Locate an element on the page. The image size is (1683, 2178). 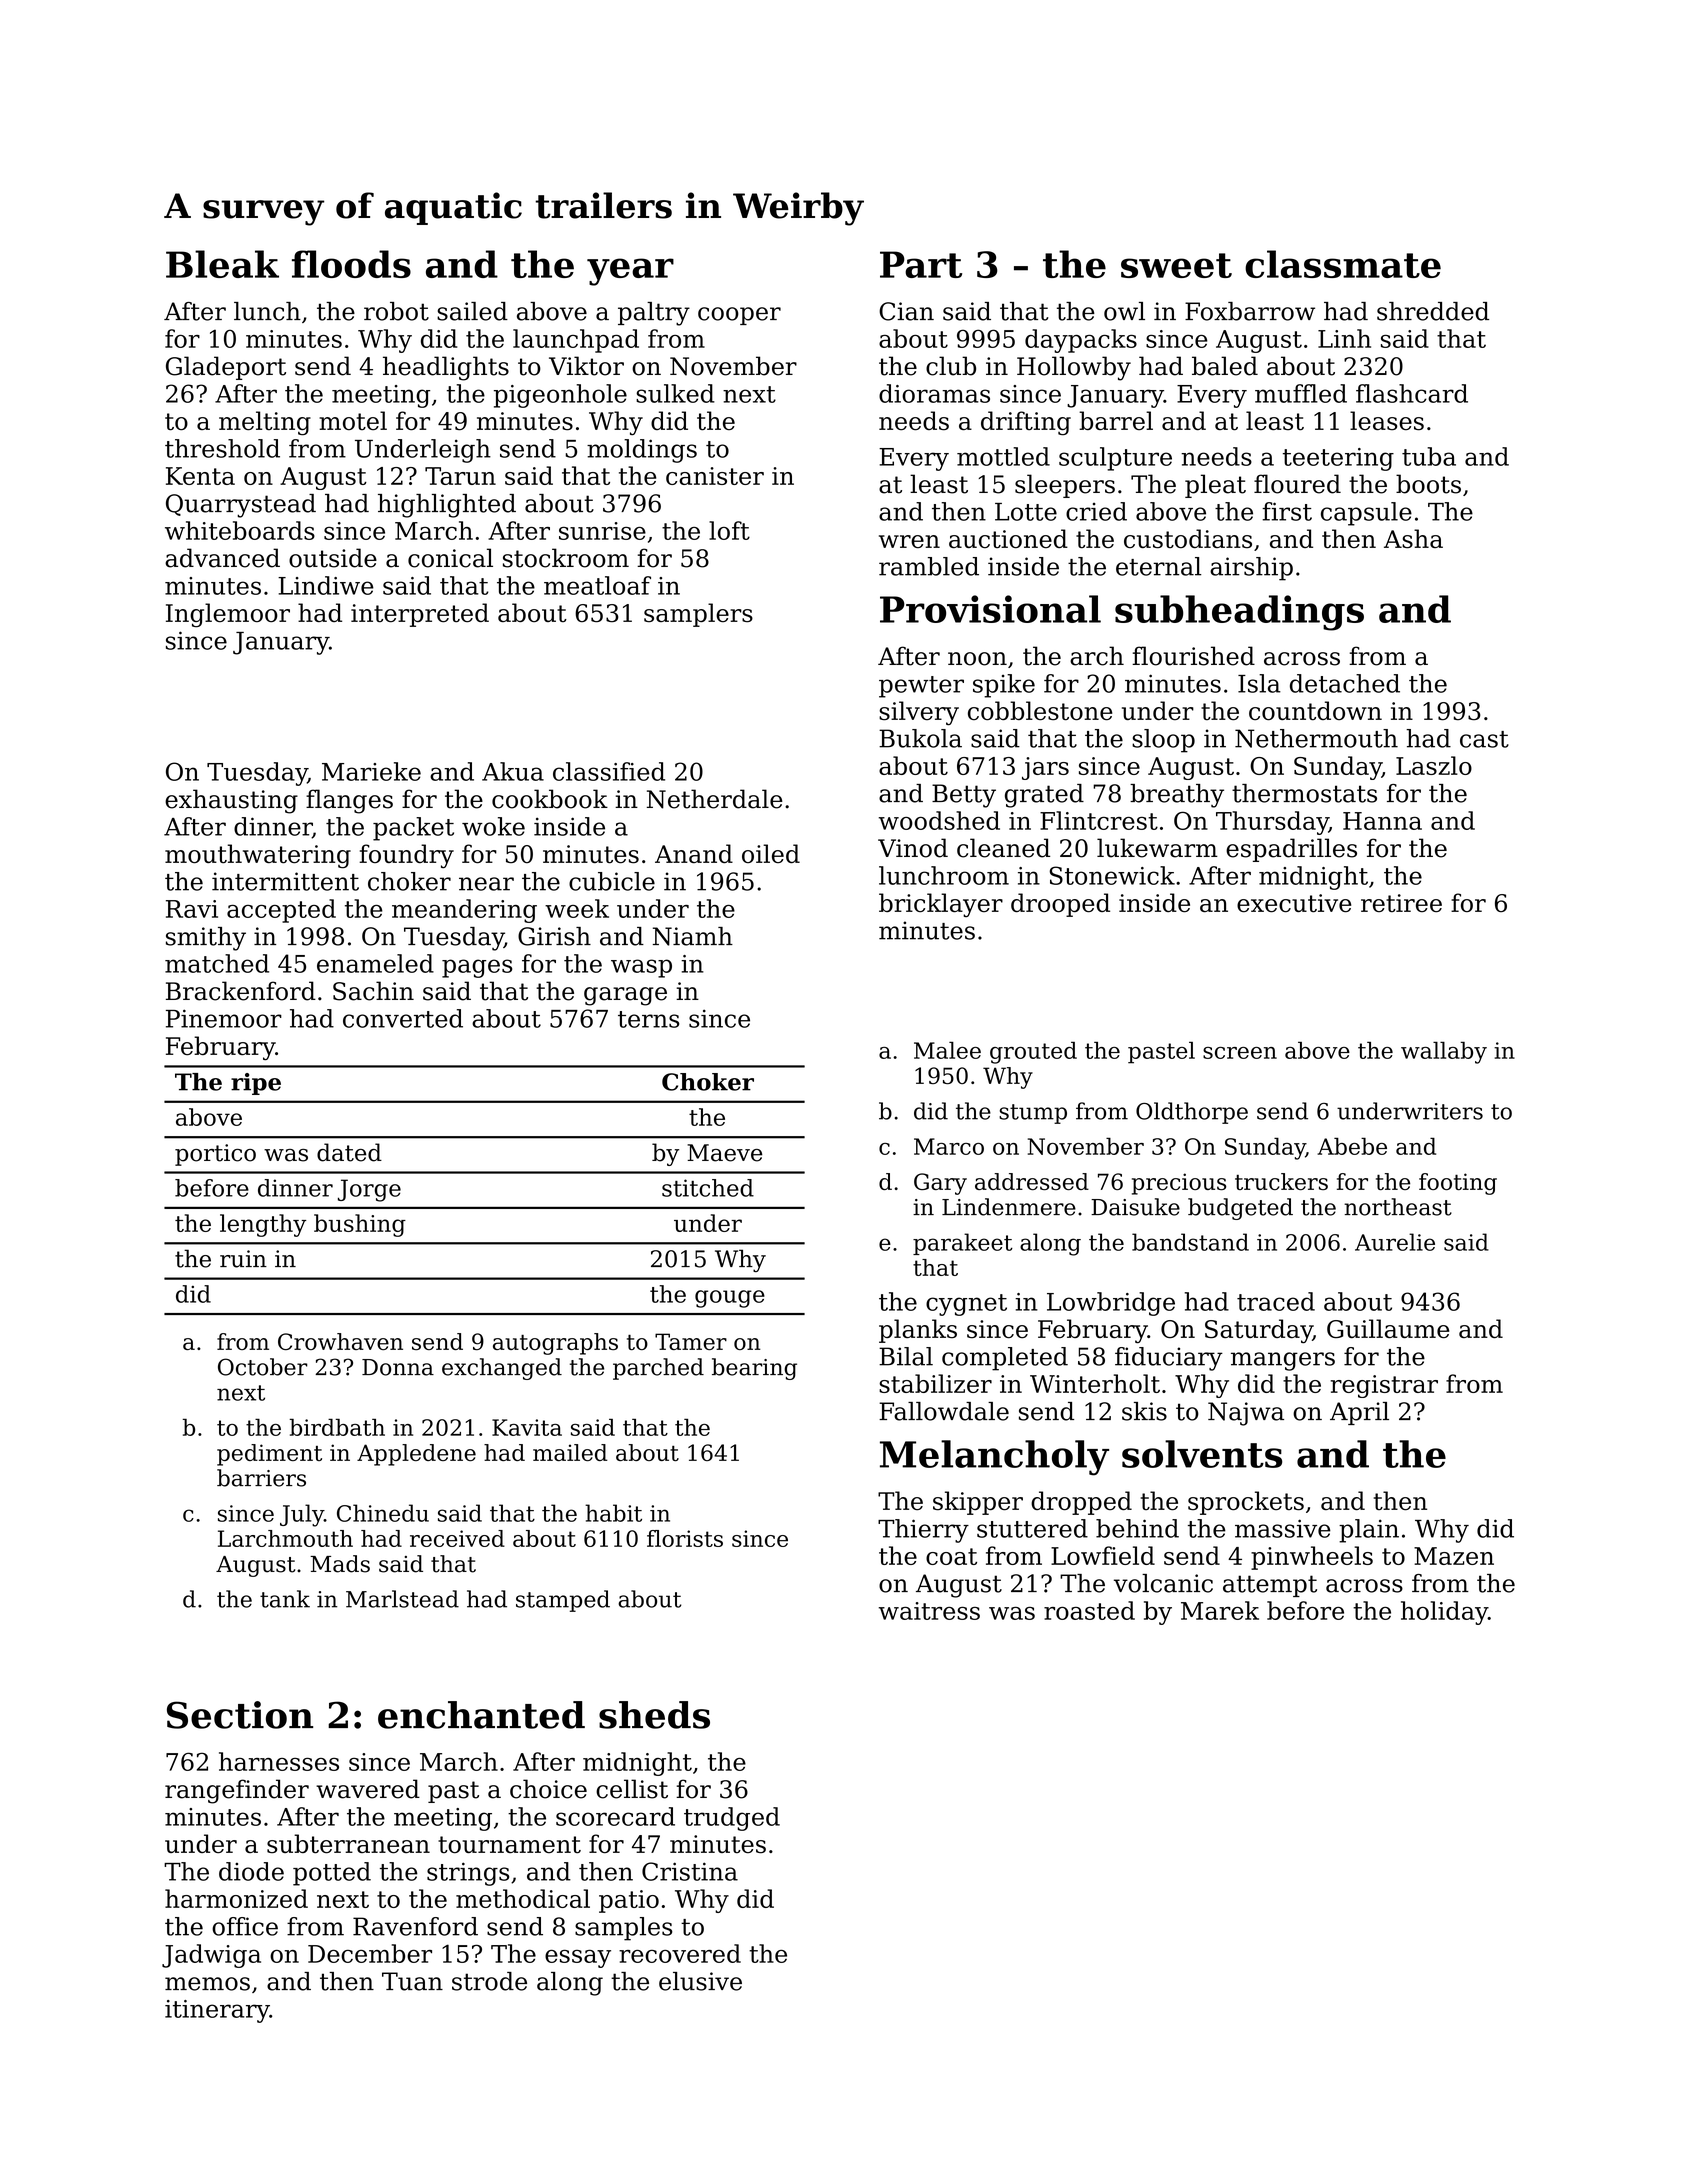
headlights is located at coordinates (446, 368).
